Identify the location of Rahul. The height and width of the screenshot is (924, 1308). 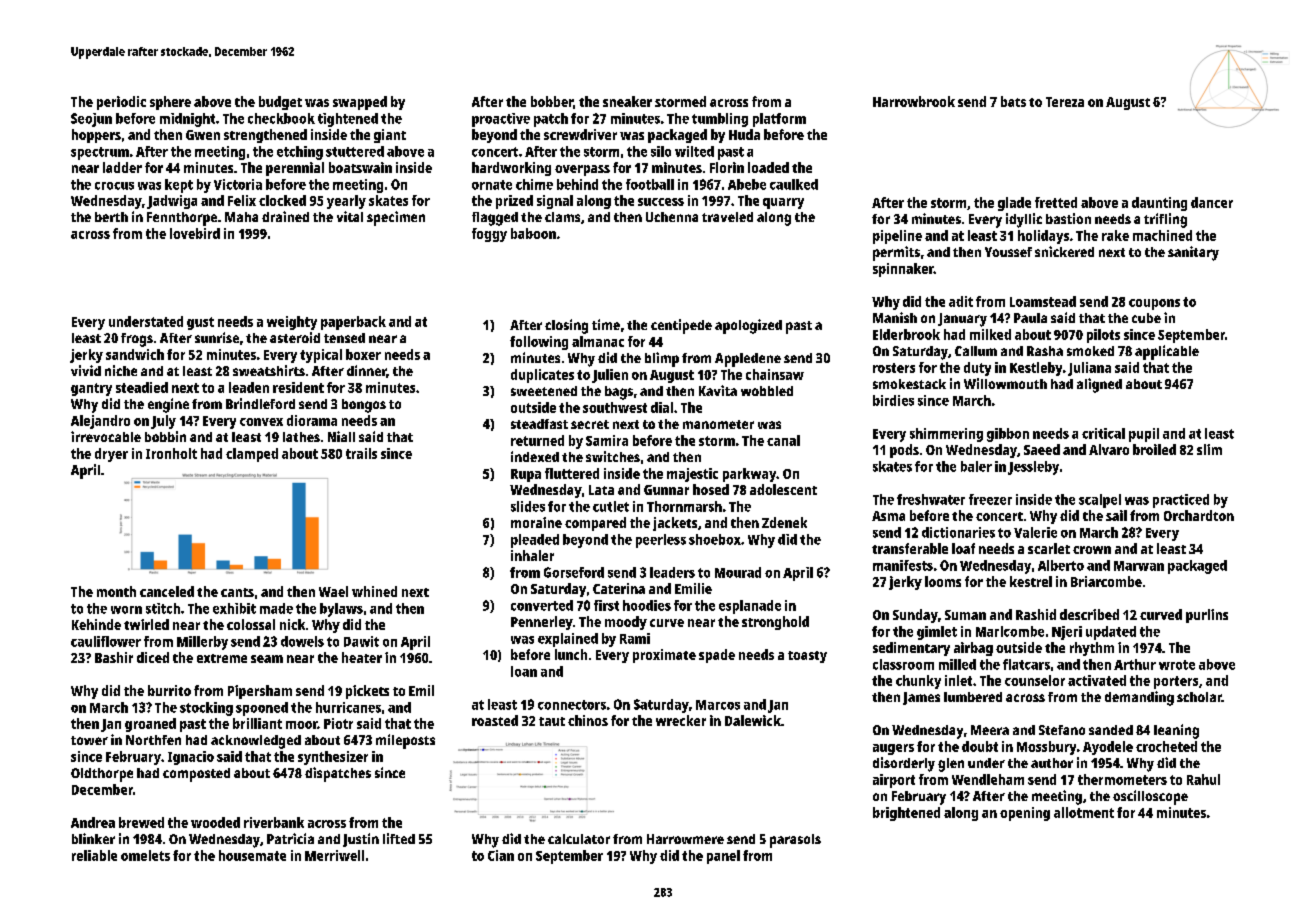
(1203, 779).
